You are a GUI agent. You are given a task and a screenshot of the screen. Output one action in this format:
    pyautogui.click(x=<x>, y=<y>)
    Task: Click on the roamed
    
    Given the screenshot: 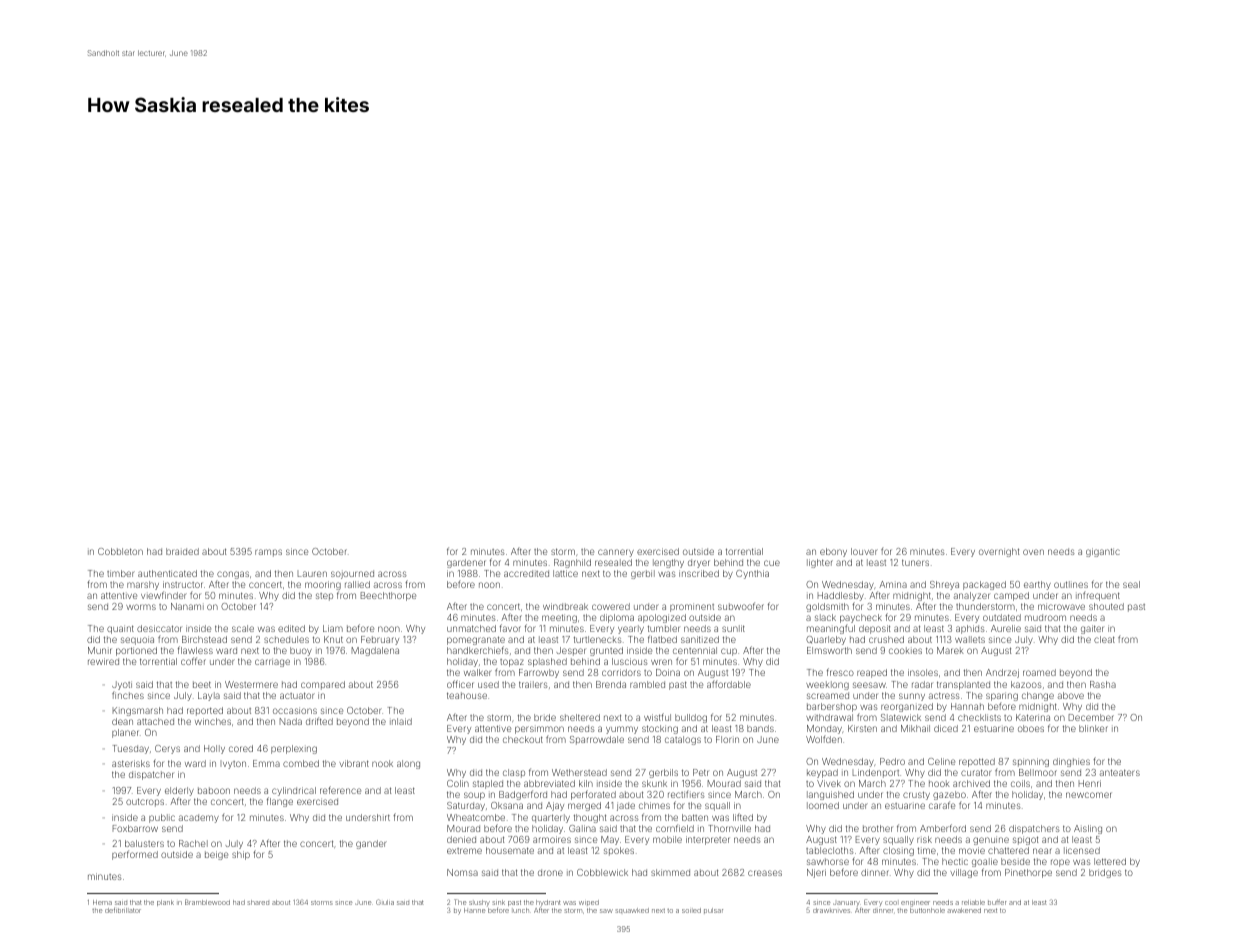 What is the action you would take?
    pyautogui.click(x=1039, y=672)
